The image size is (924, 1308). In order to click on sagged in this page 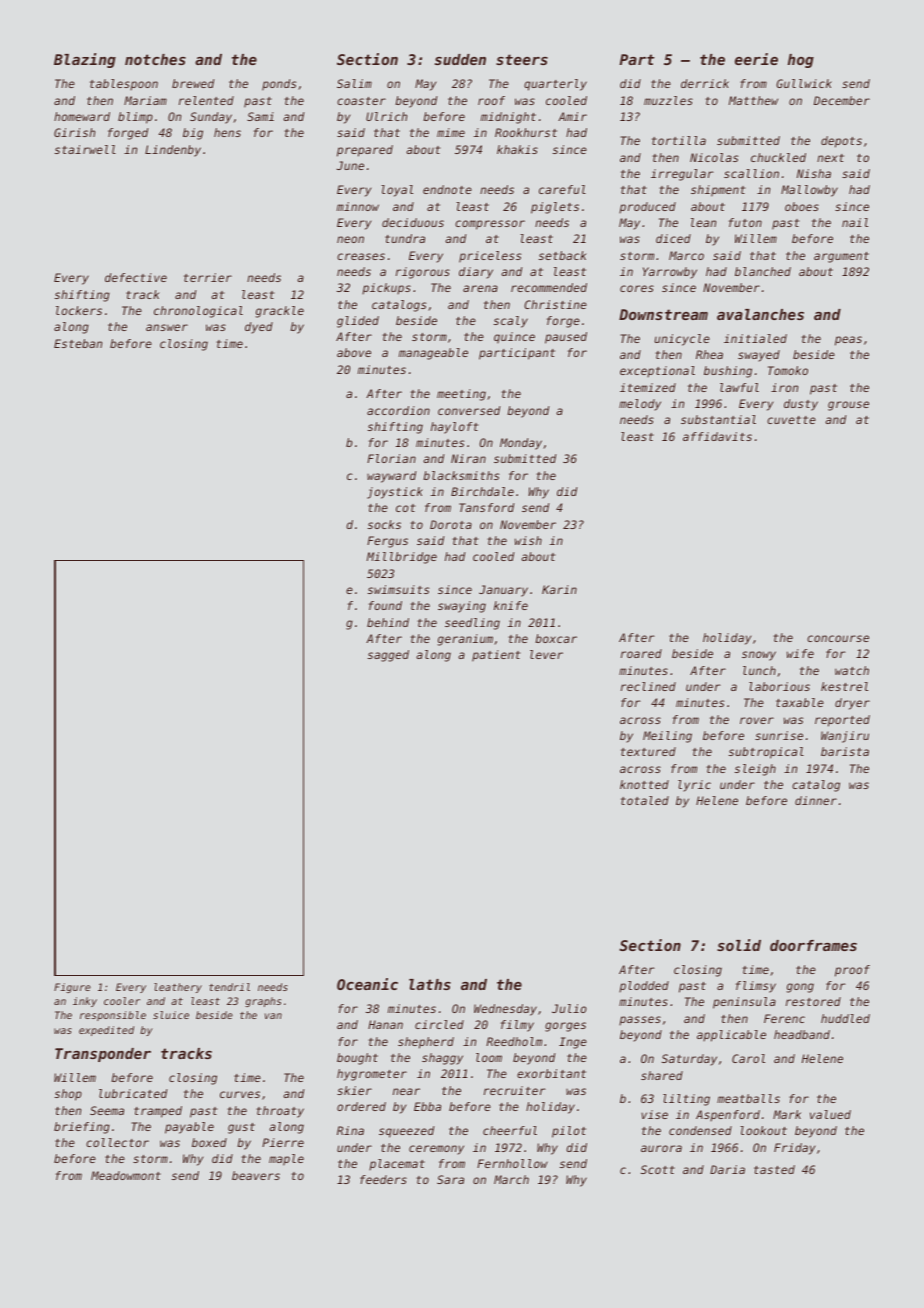, I will do `click(388, 656)`.
